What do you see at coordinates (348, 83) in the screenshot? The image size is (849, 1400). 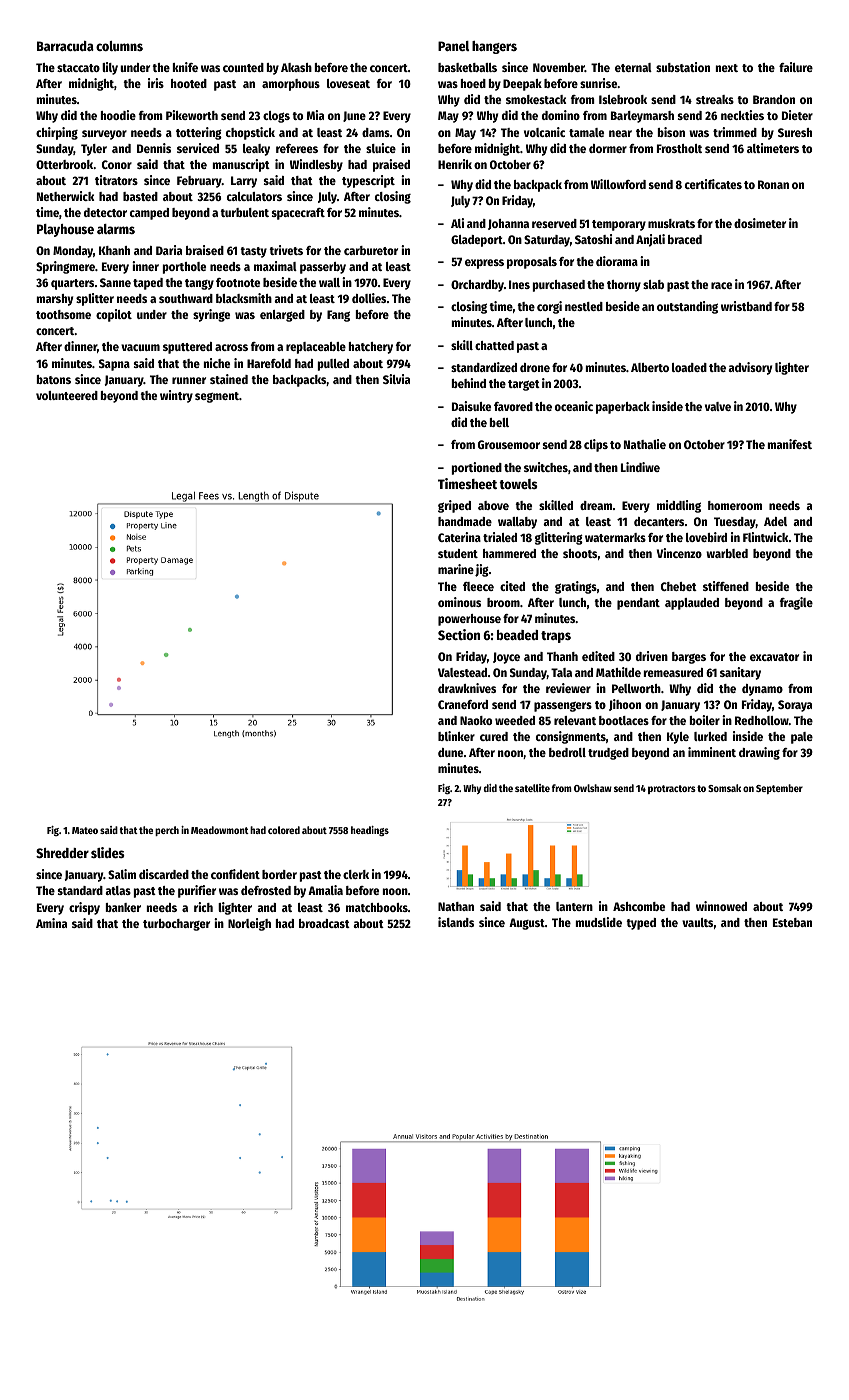 I see `loveseat` at bounding box center [348, 83].
